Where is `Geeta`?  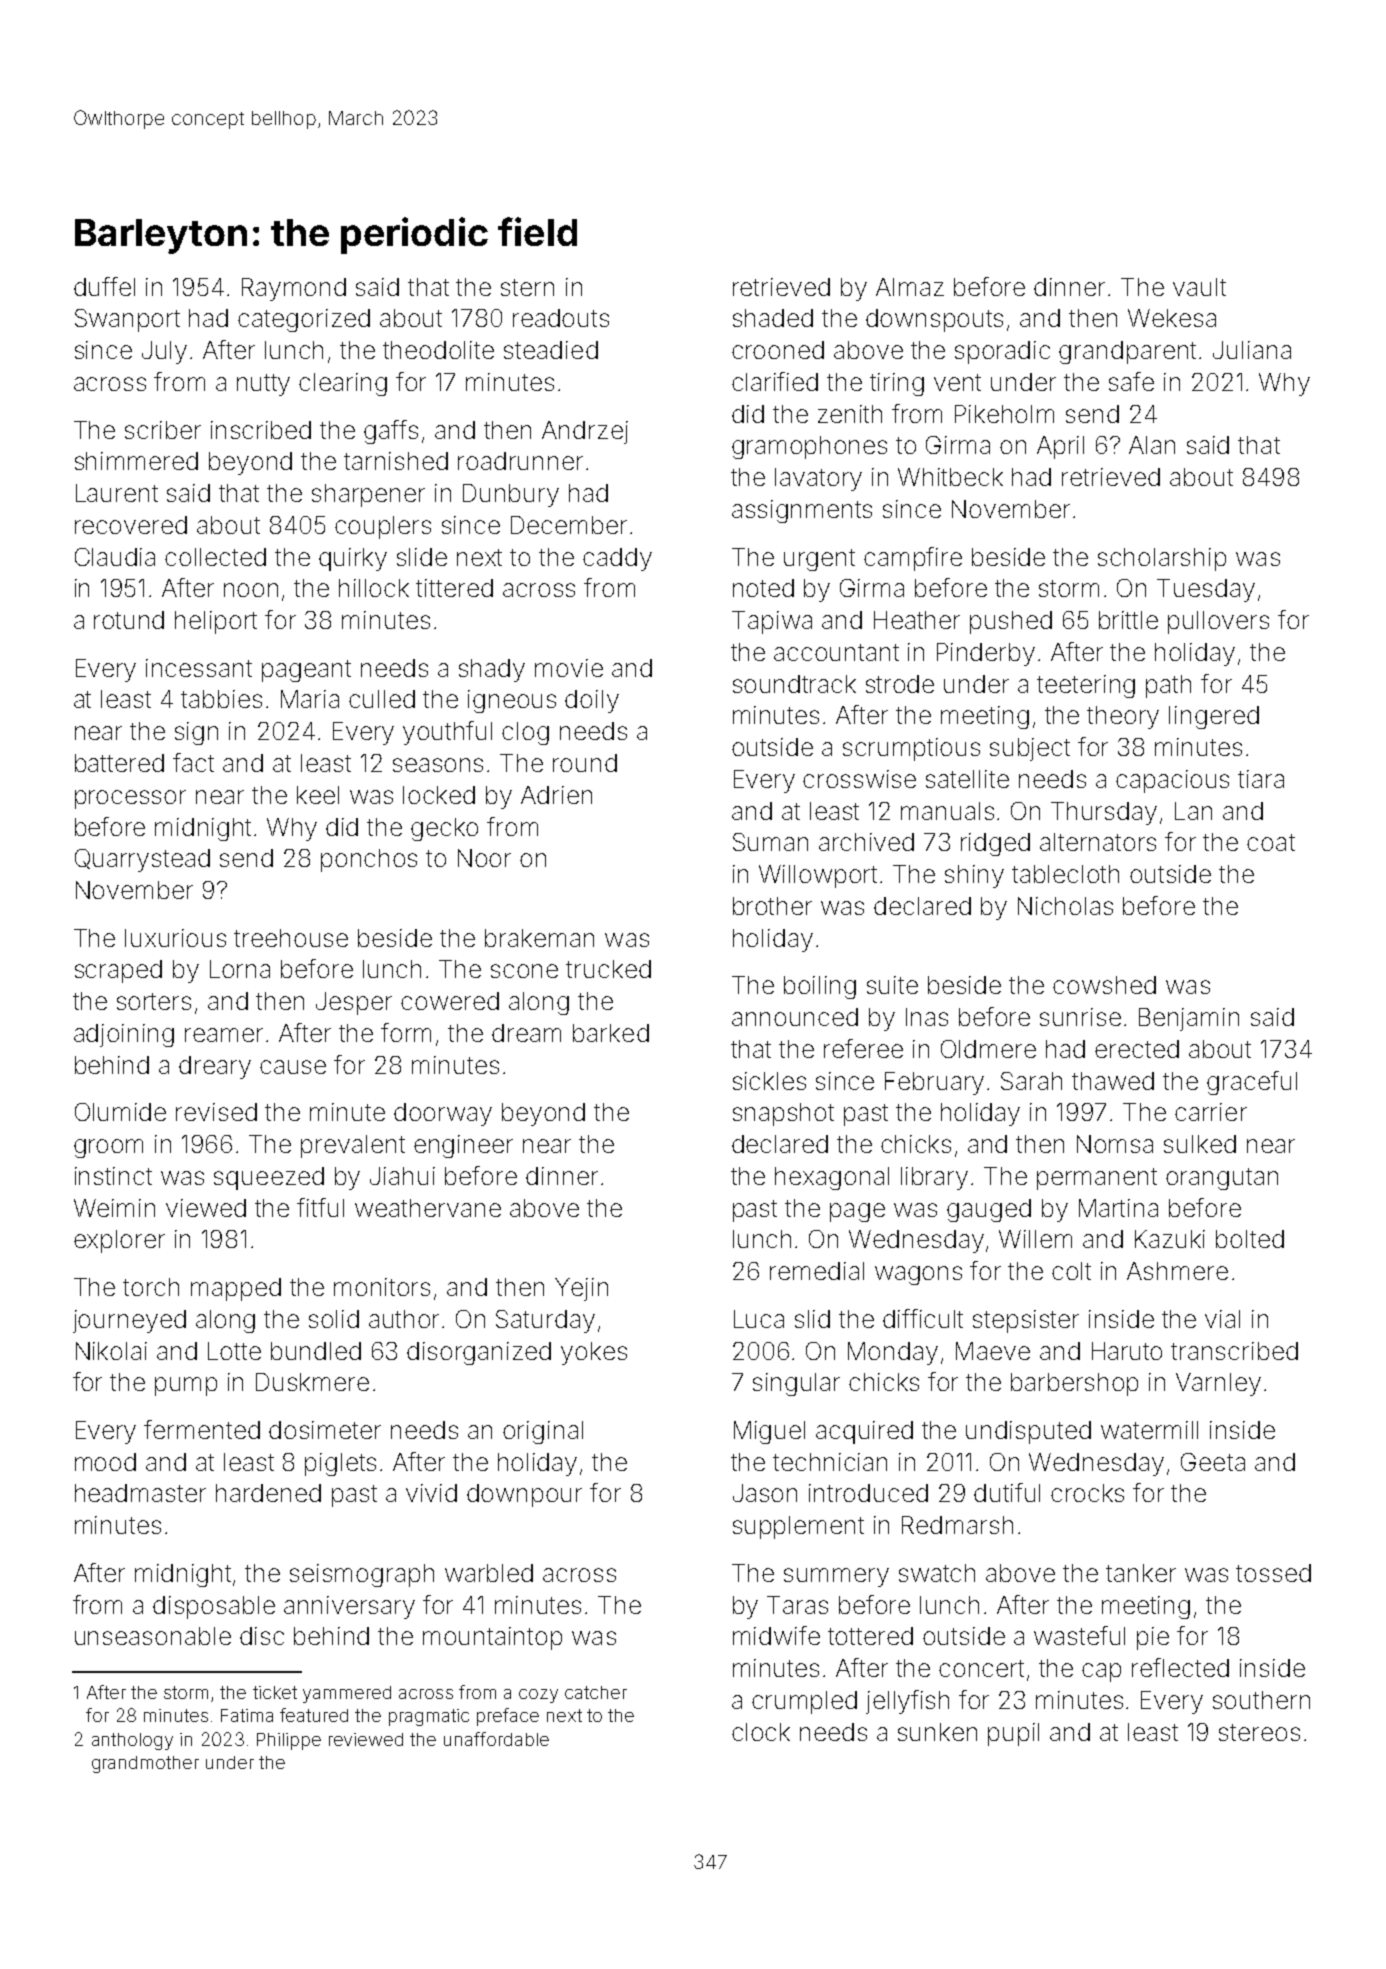 Geeta is located at coordinates (1213, 1462).
